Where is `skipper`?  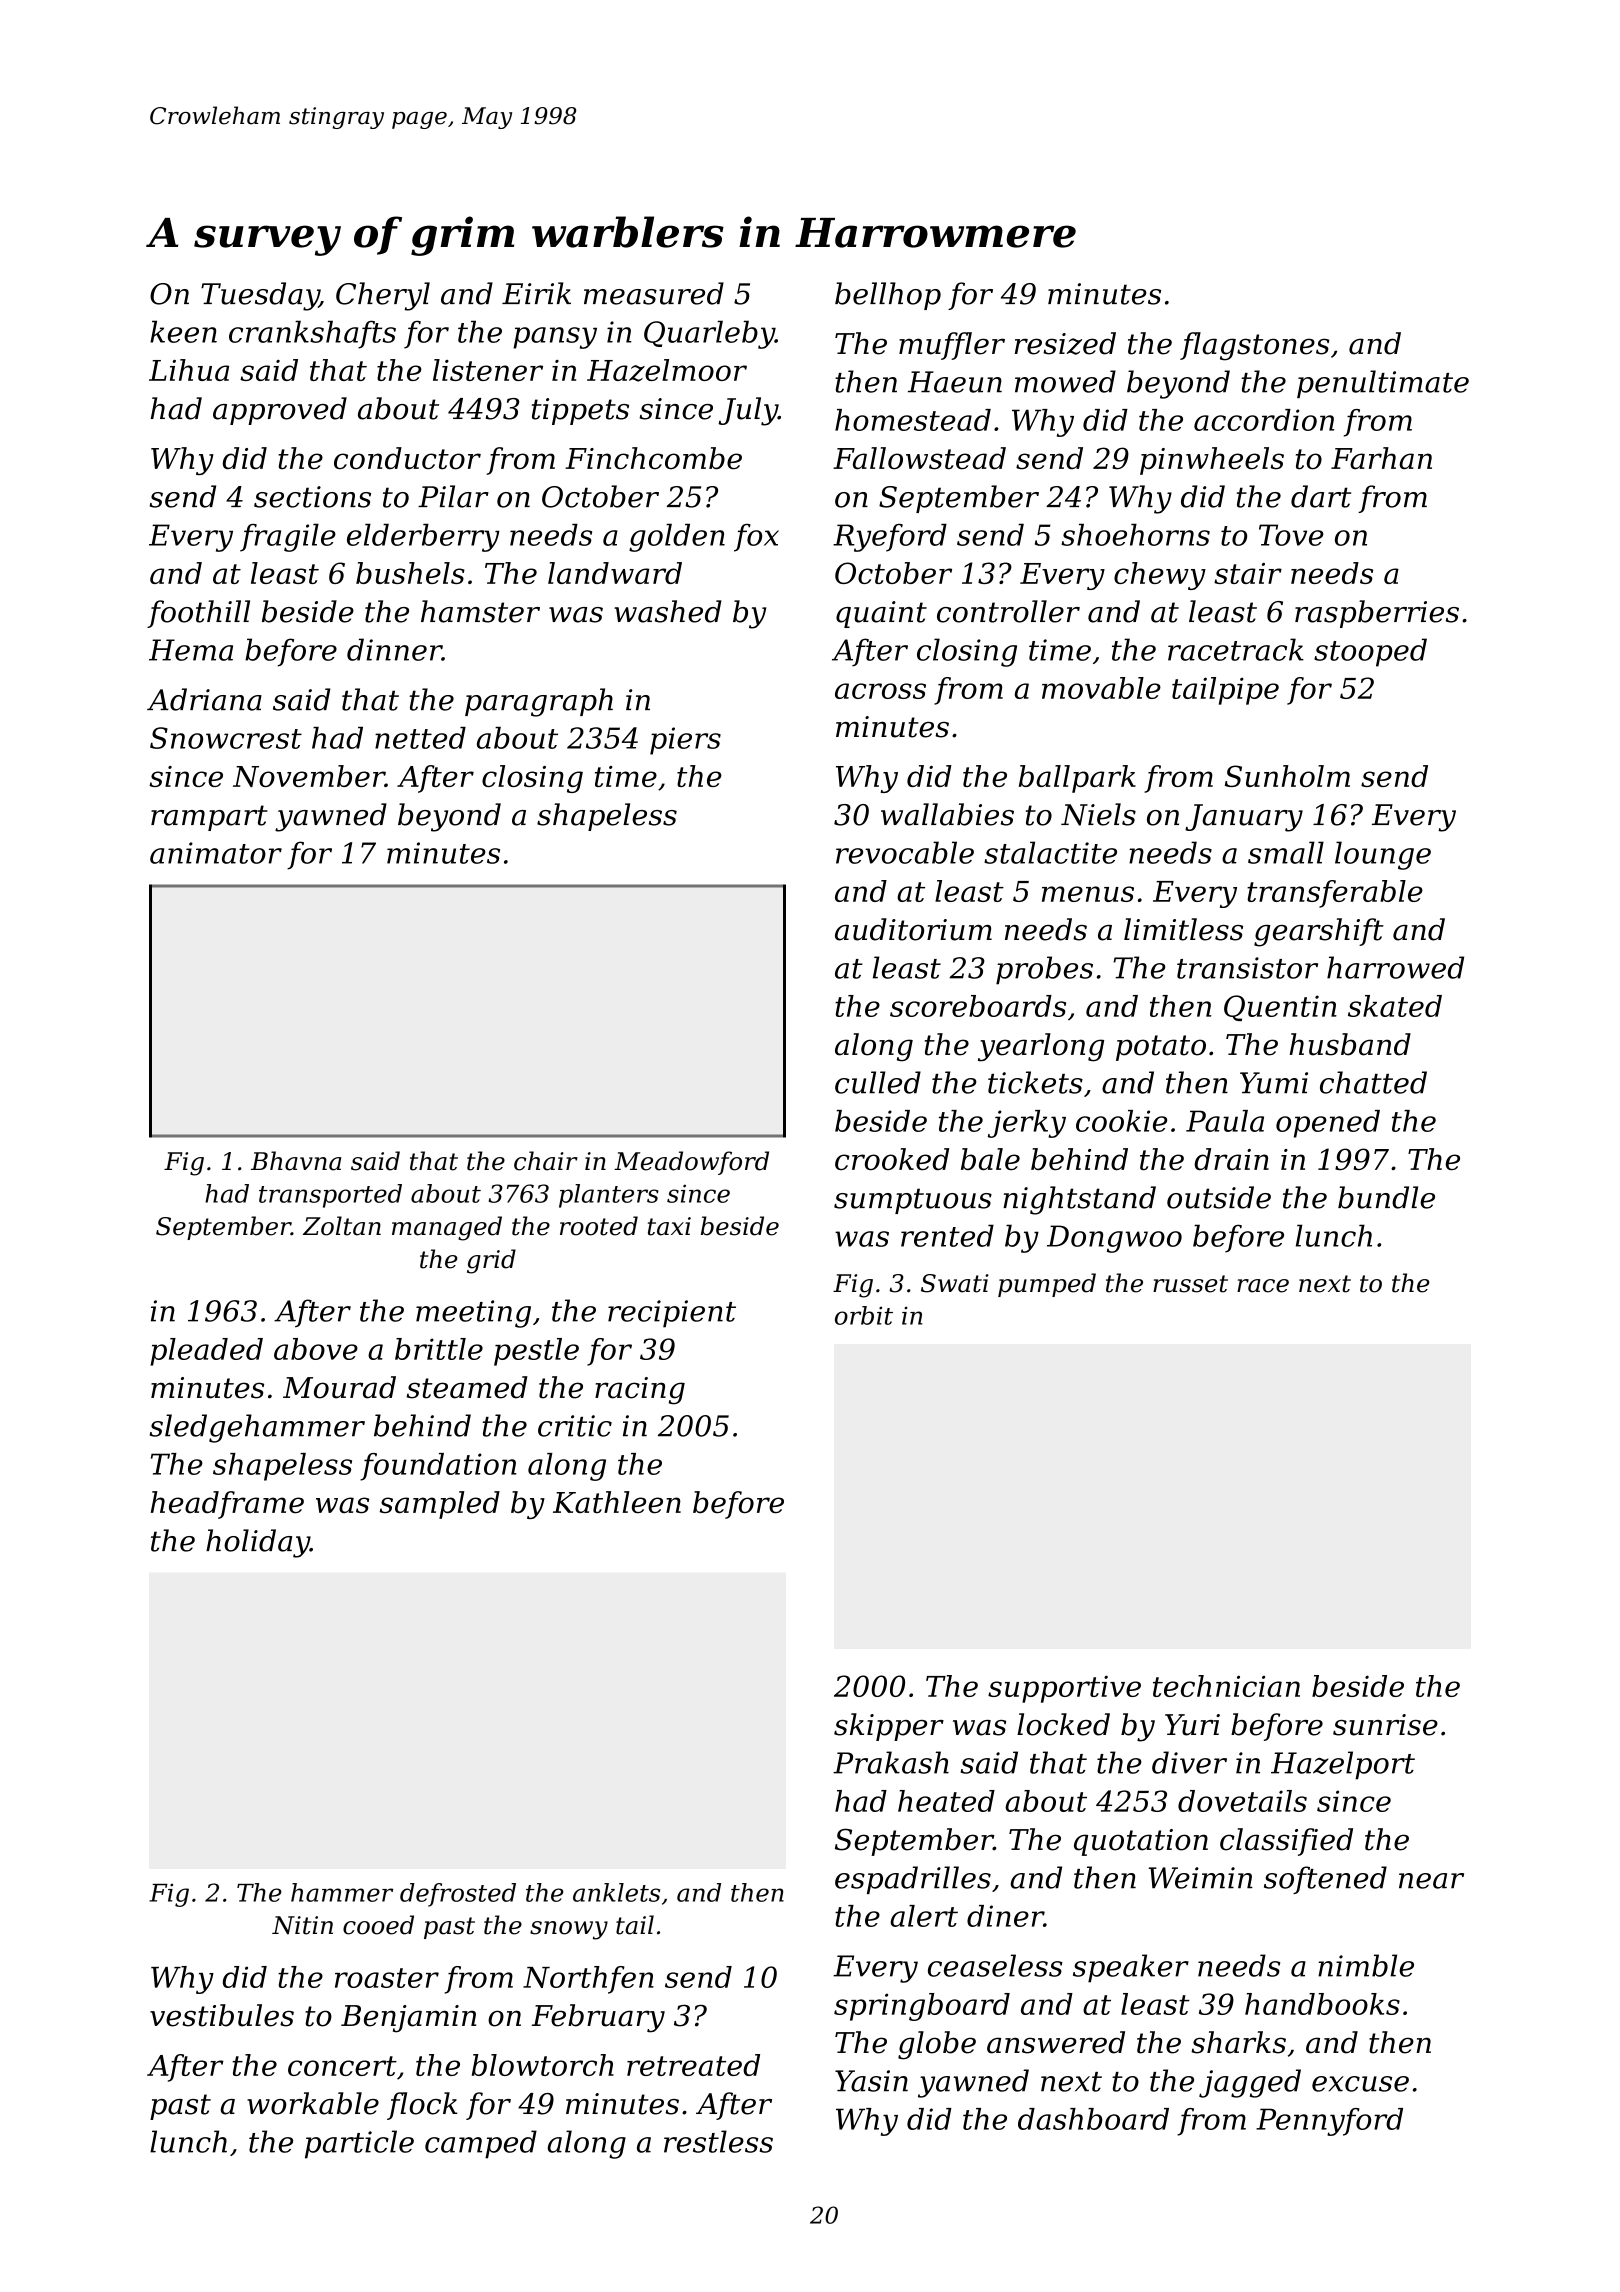
skipper is located at coordinates (889, 1727).
